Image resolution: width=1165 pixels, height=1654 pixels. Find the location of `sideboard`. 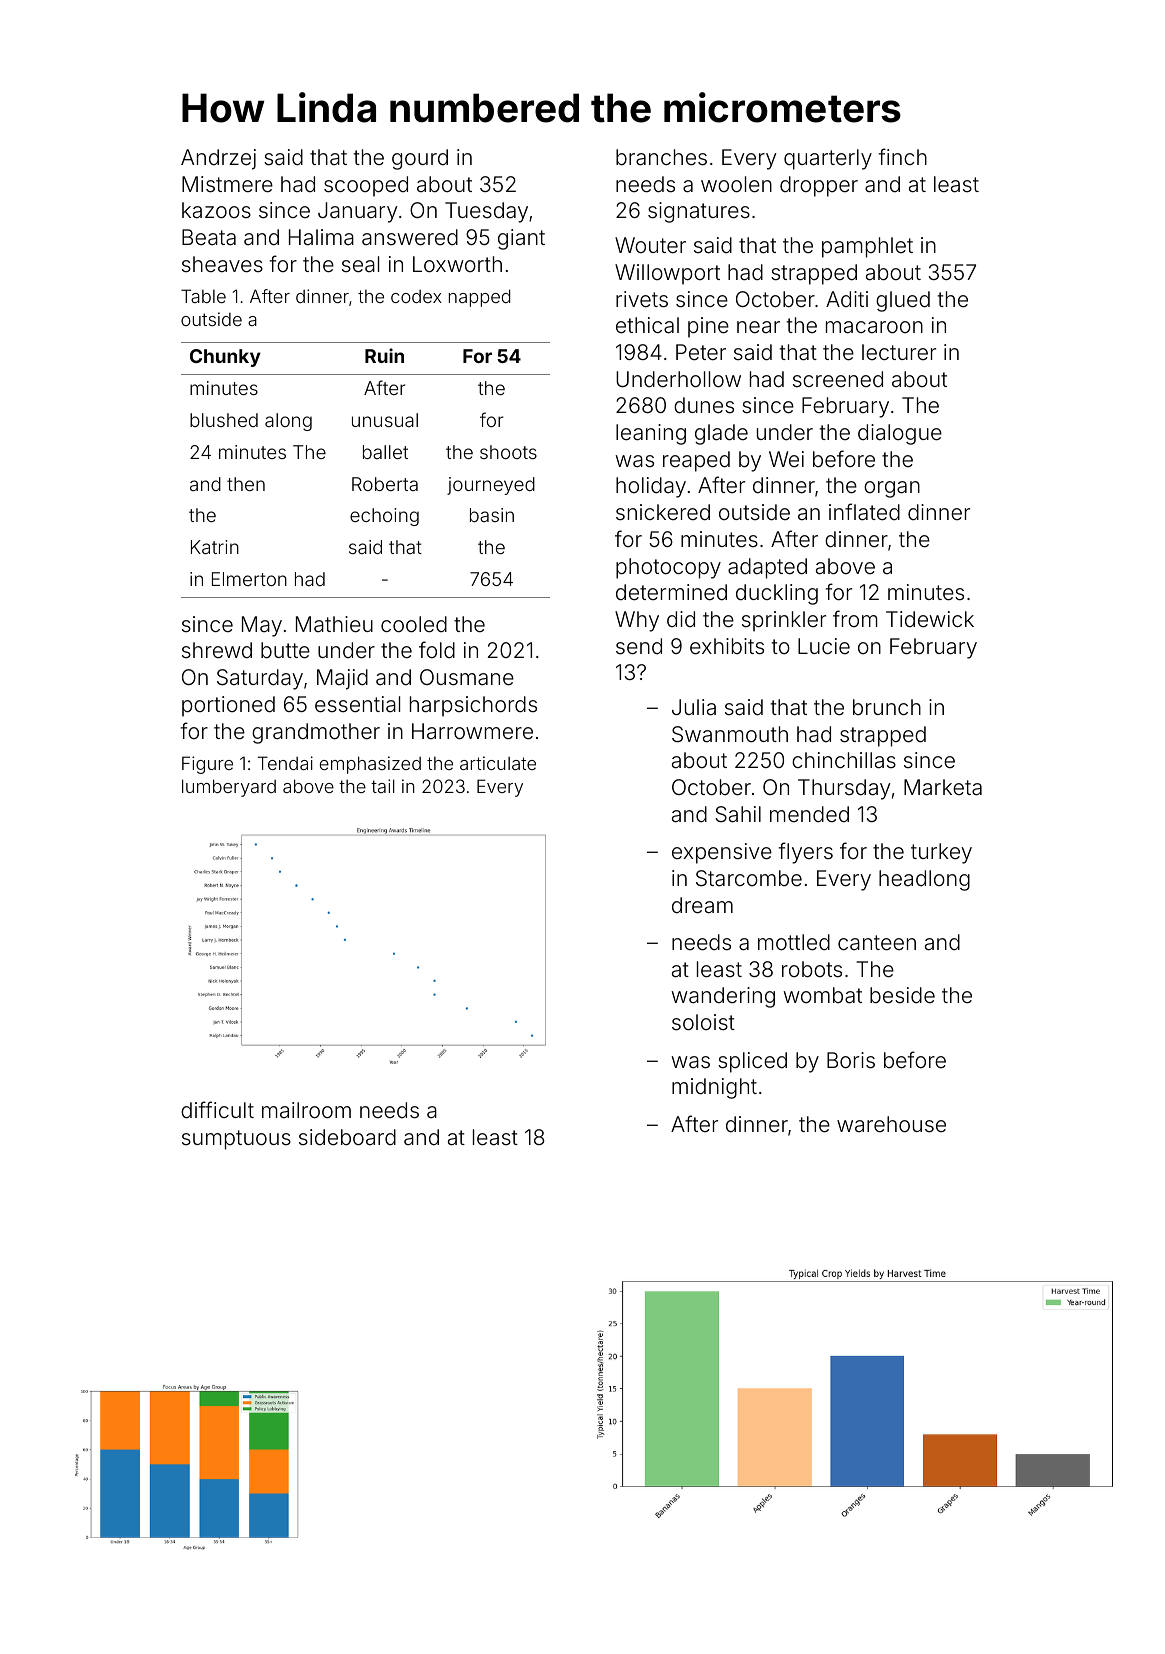

sideboard is located at coordinates (347, 1137).
